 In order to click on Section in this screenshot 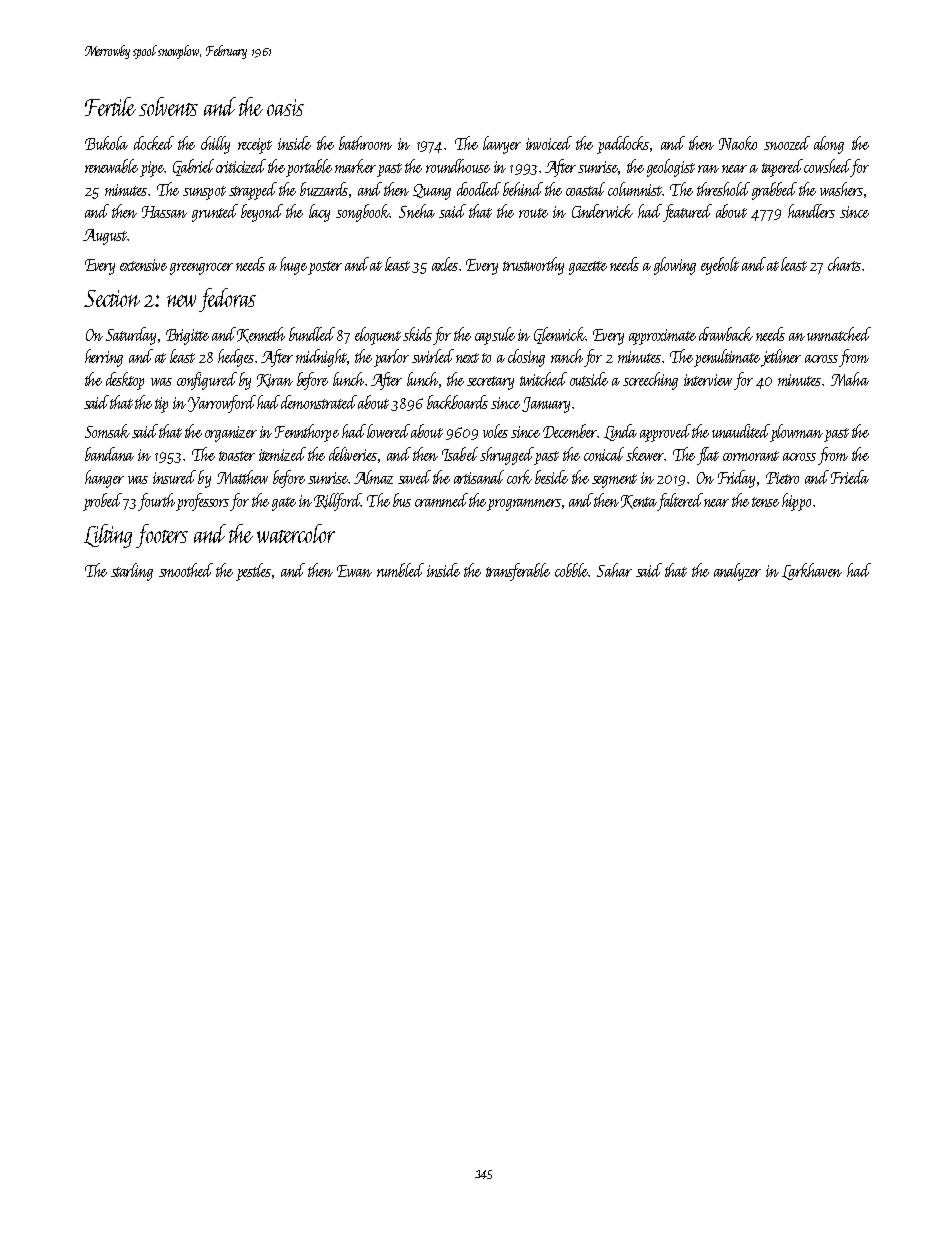, I will do `click(112, 298)`.
